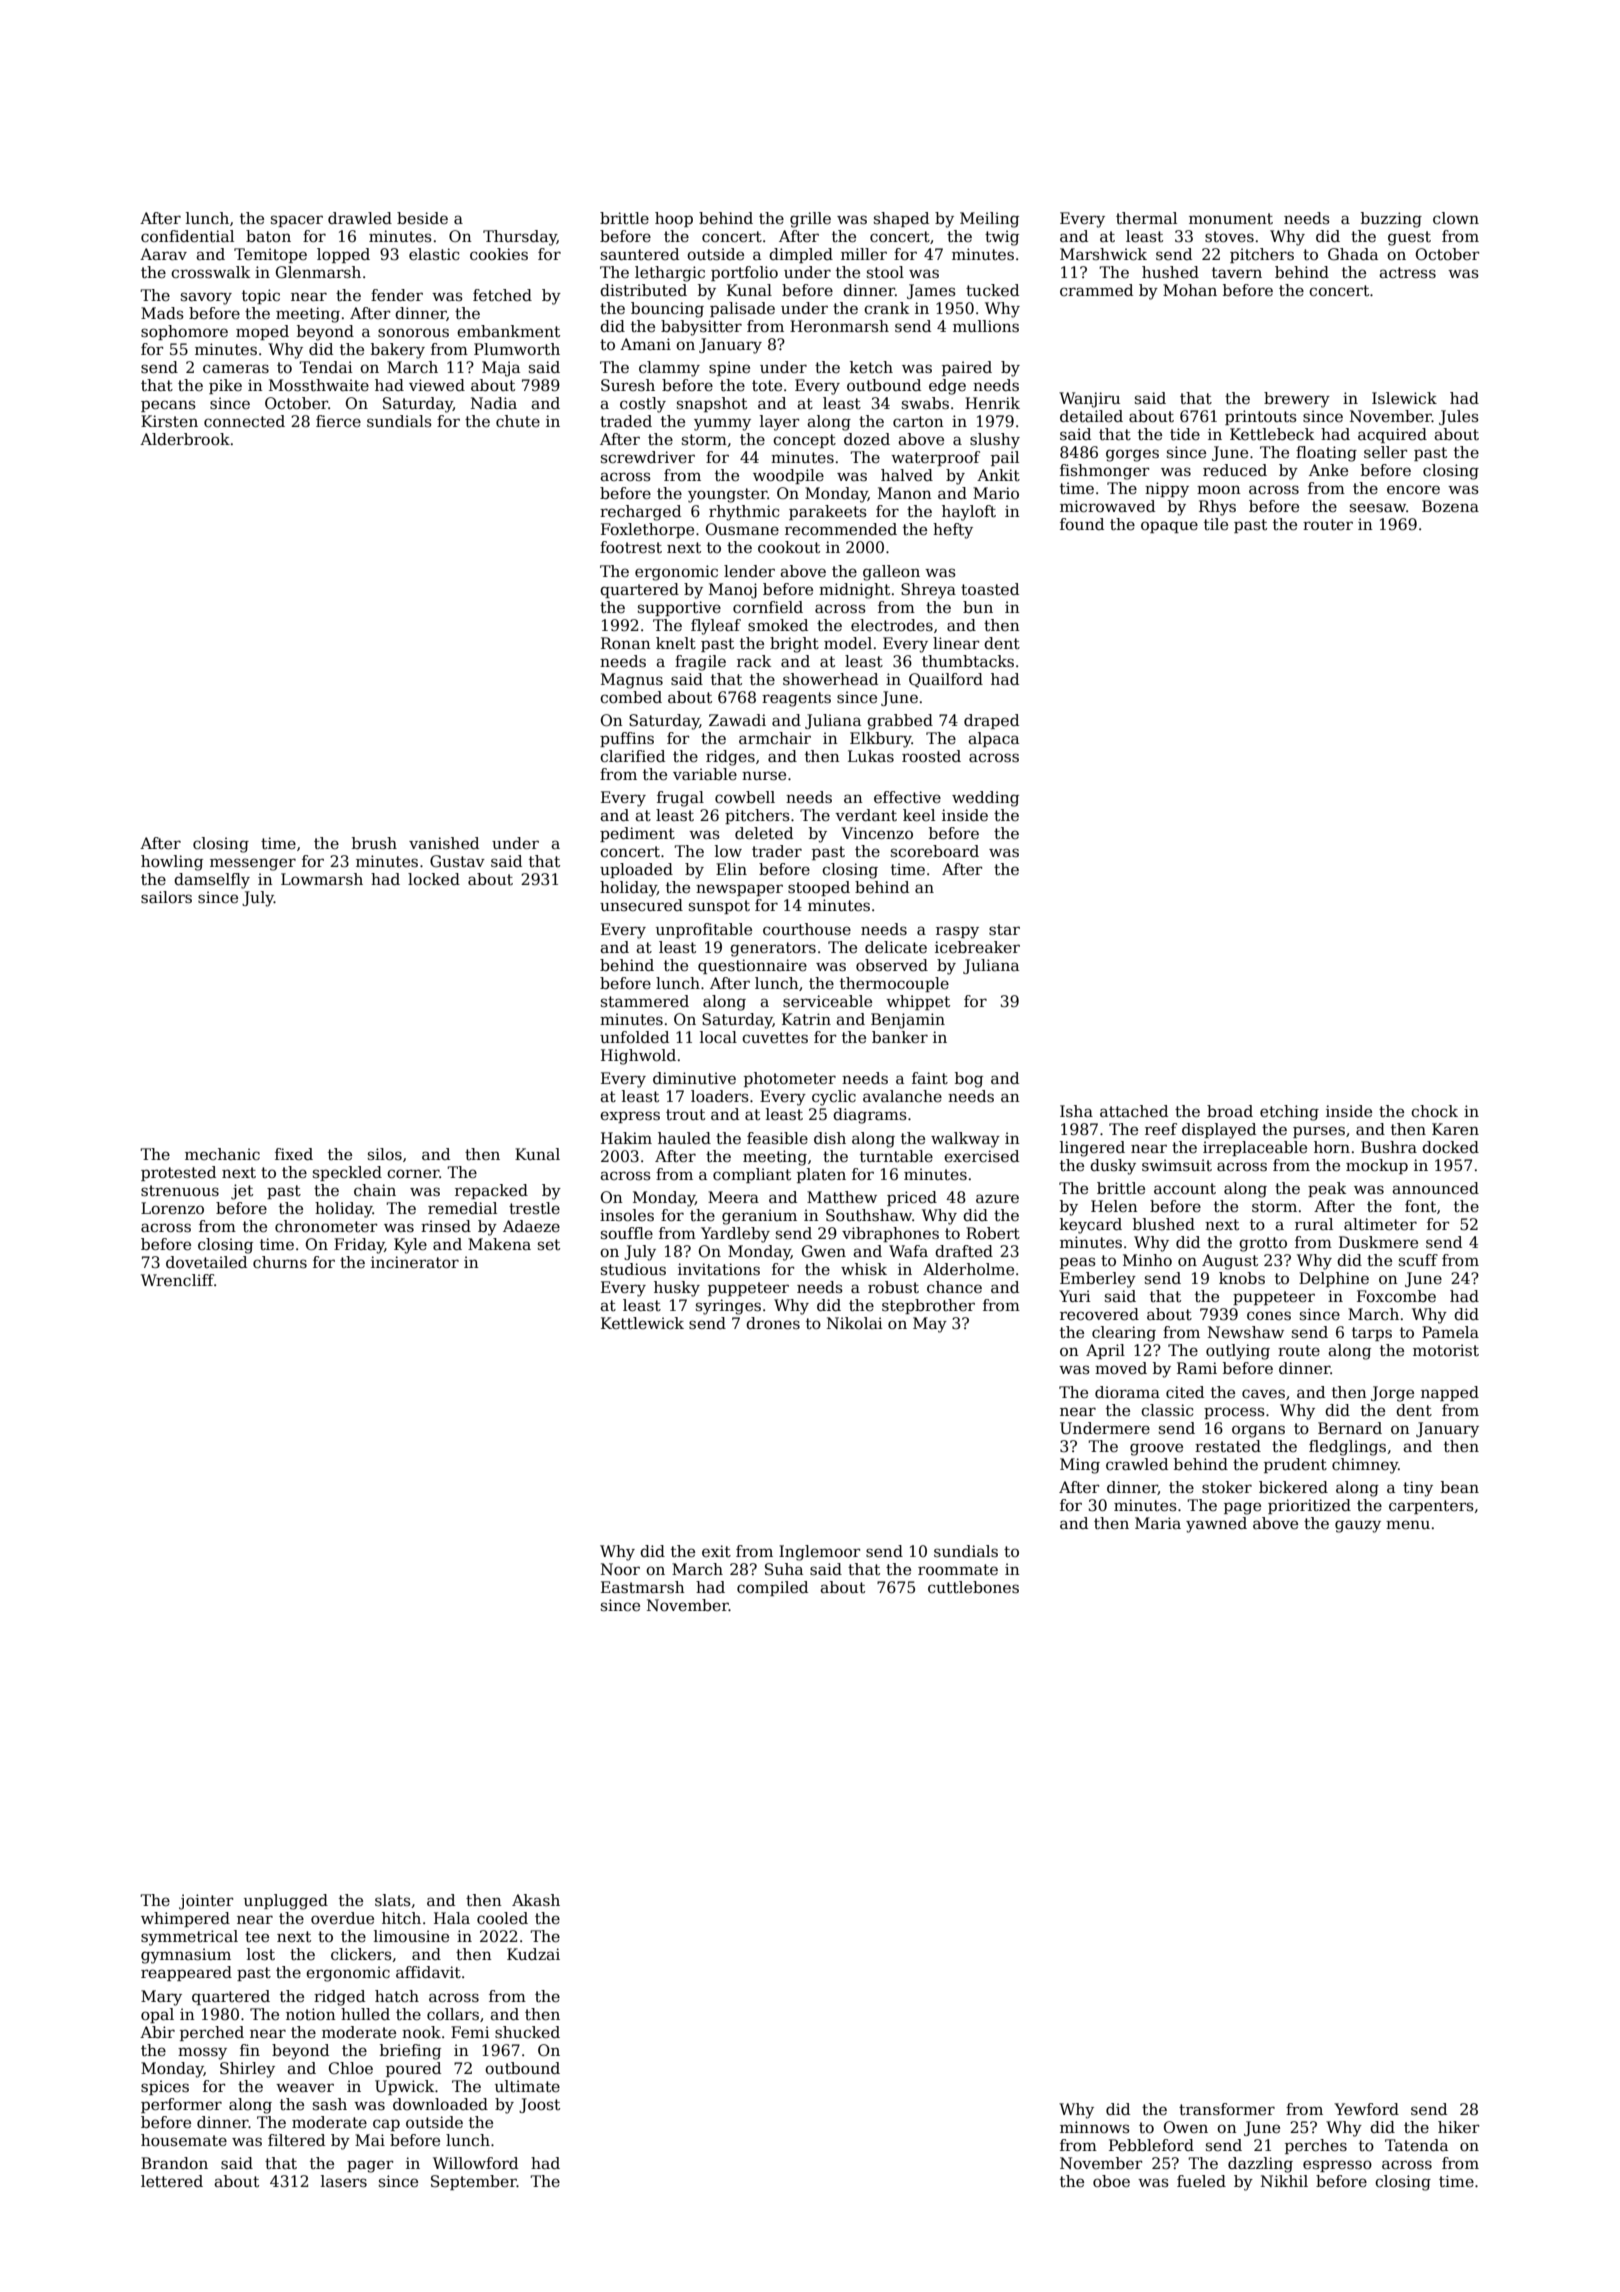 The height and width of the screenshot is (2292, 1620). Describe the element at coordinates (1450, 506) in the screenshot. I see `Bozena` at that location.
